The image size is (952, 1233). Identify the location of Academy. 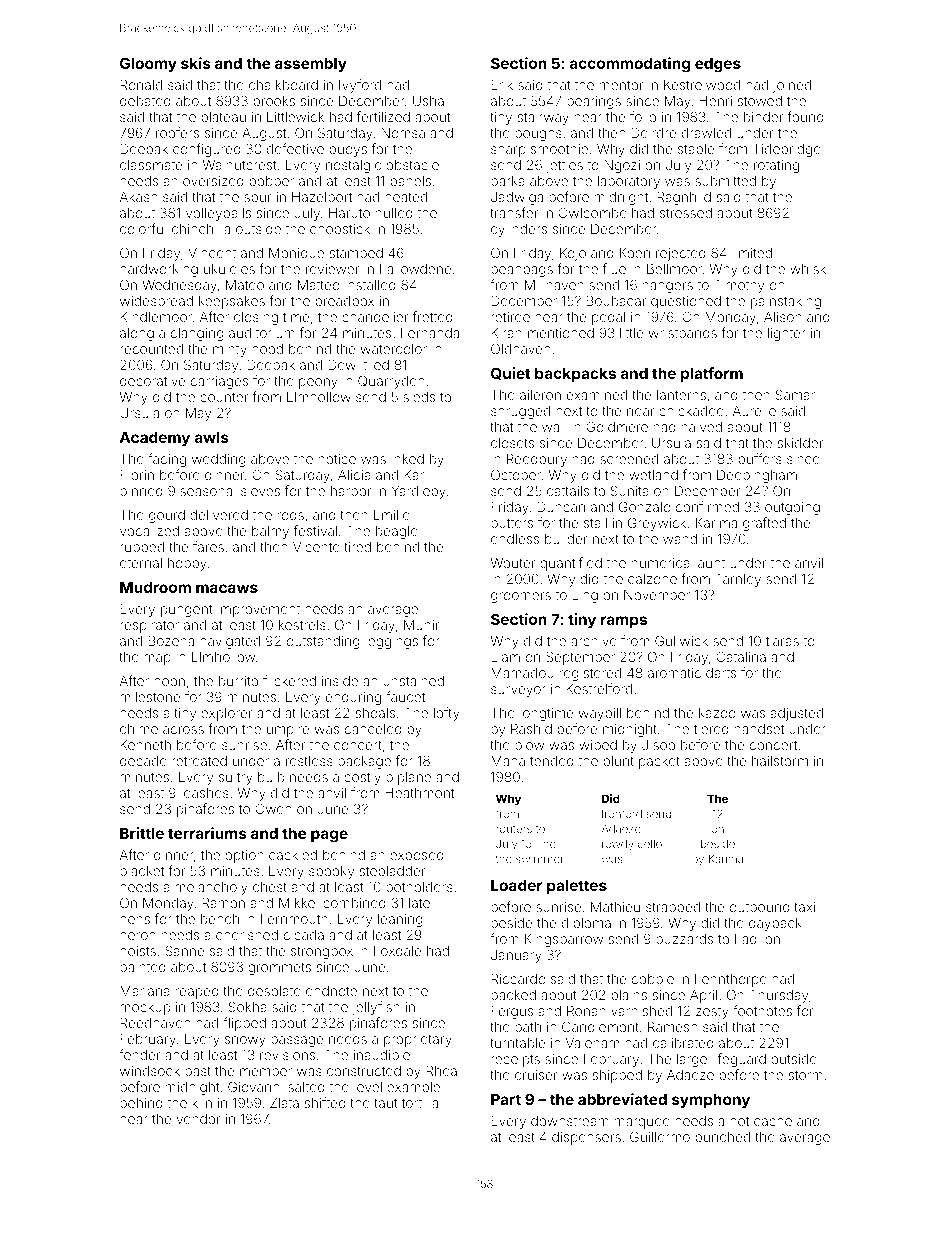
(155, 439).
